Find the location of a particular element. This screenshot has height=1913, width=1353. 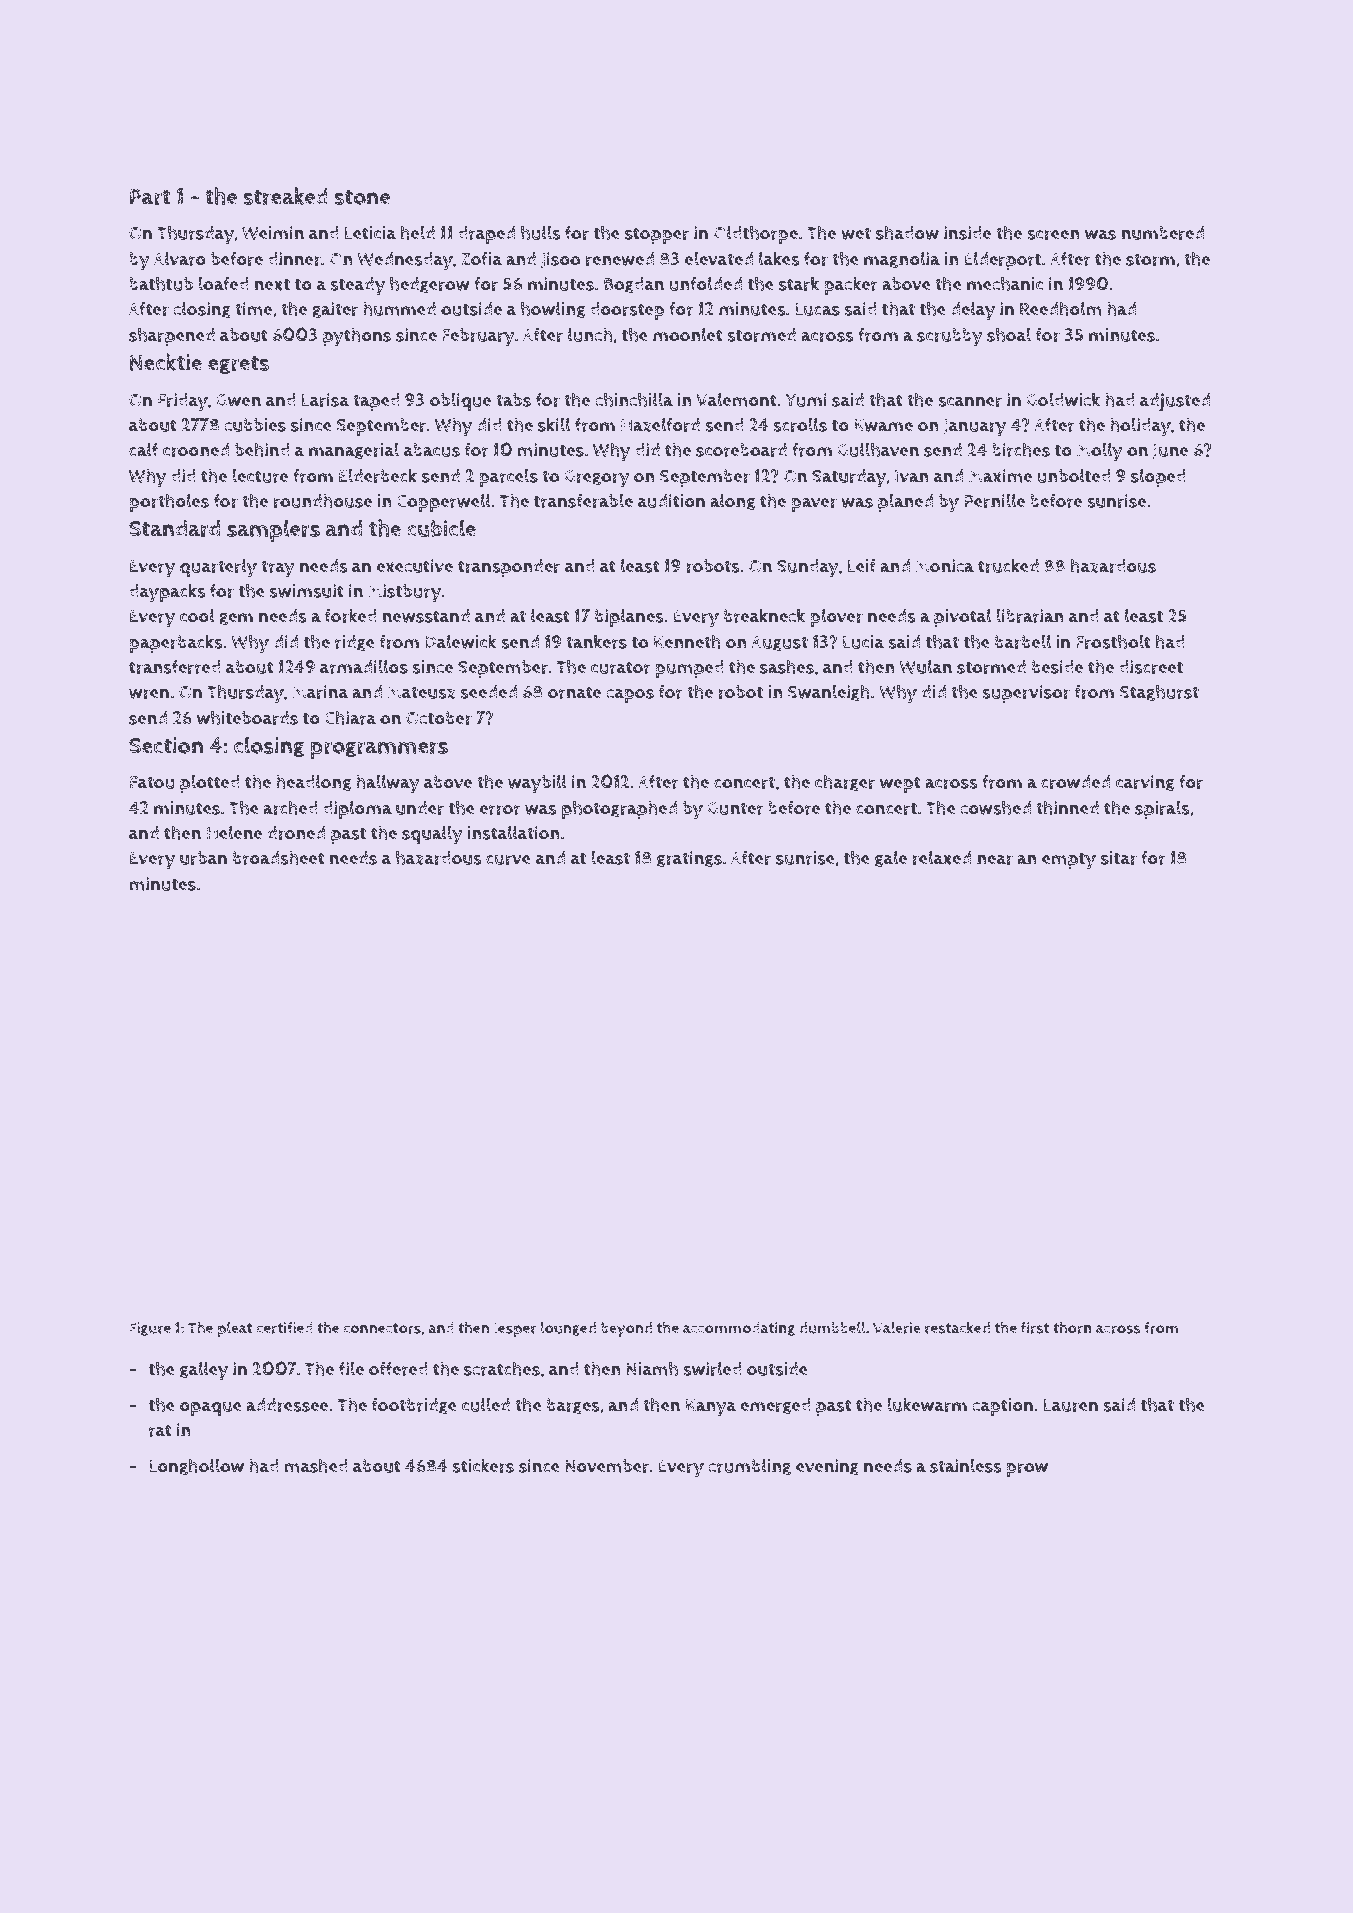

urban is located at coordinates (203, 858).
